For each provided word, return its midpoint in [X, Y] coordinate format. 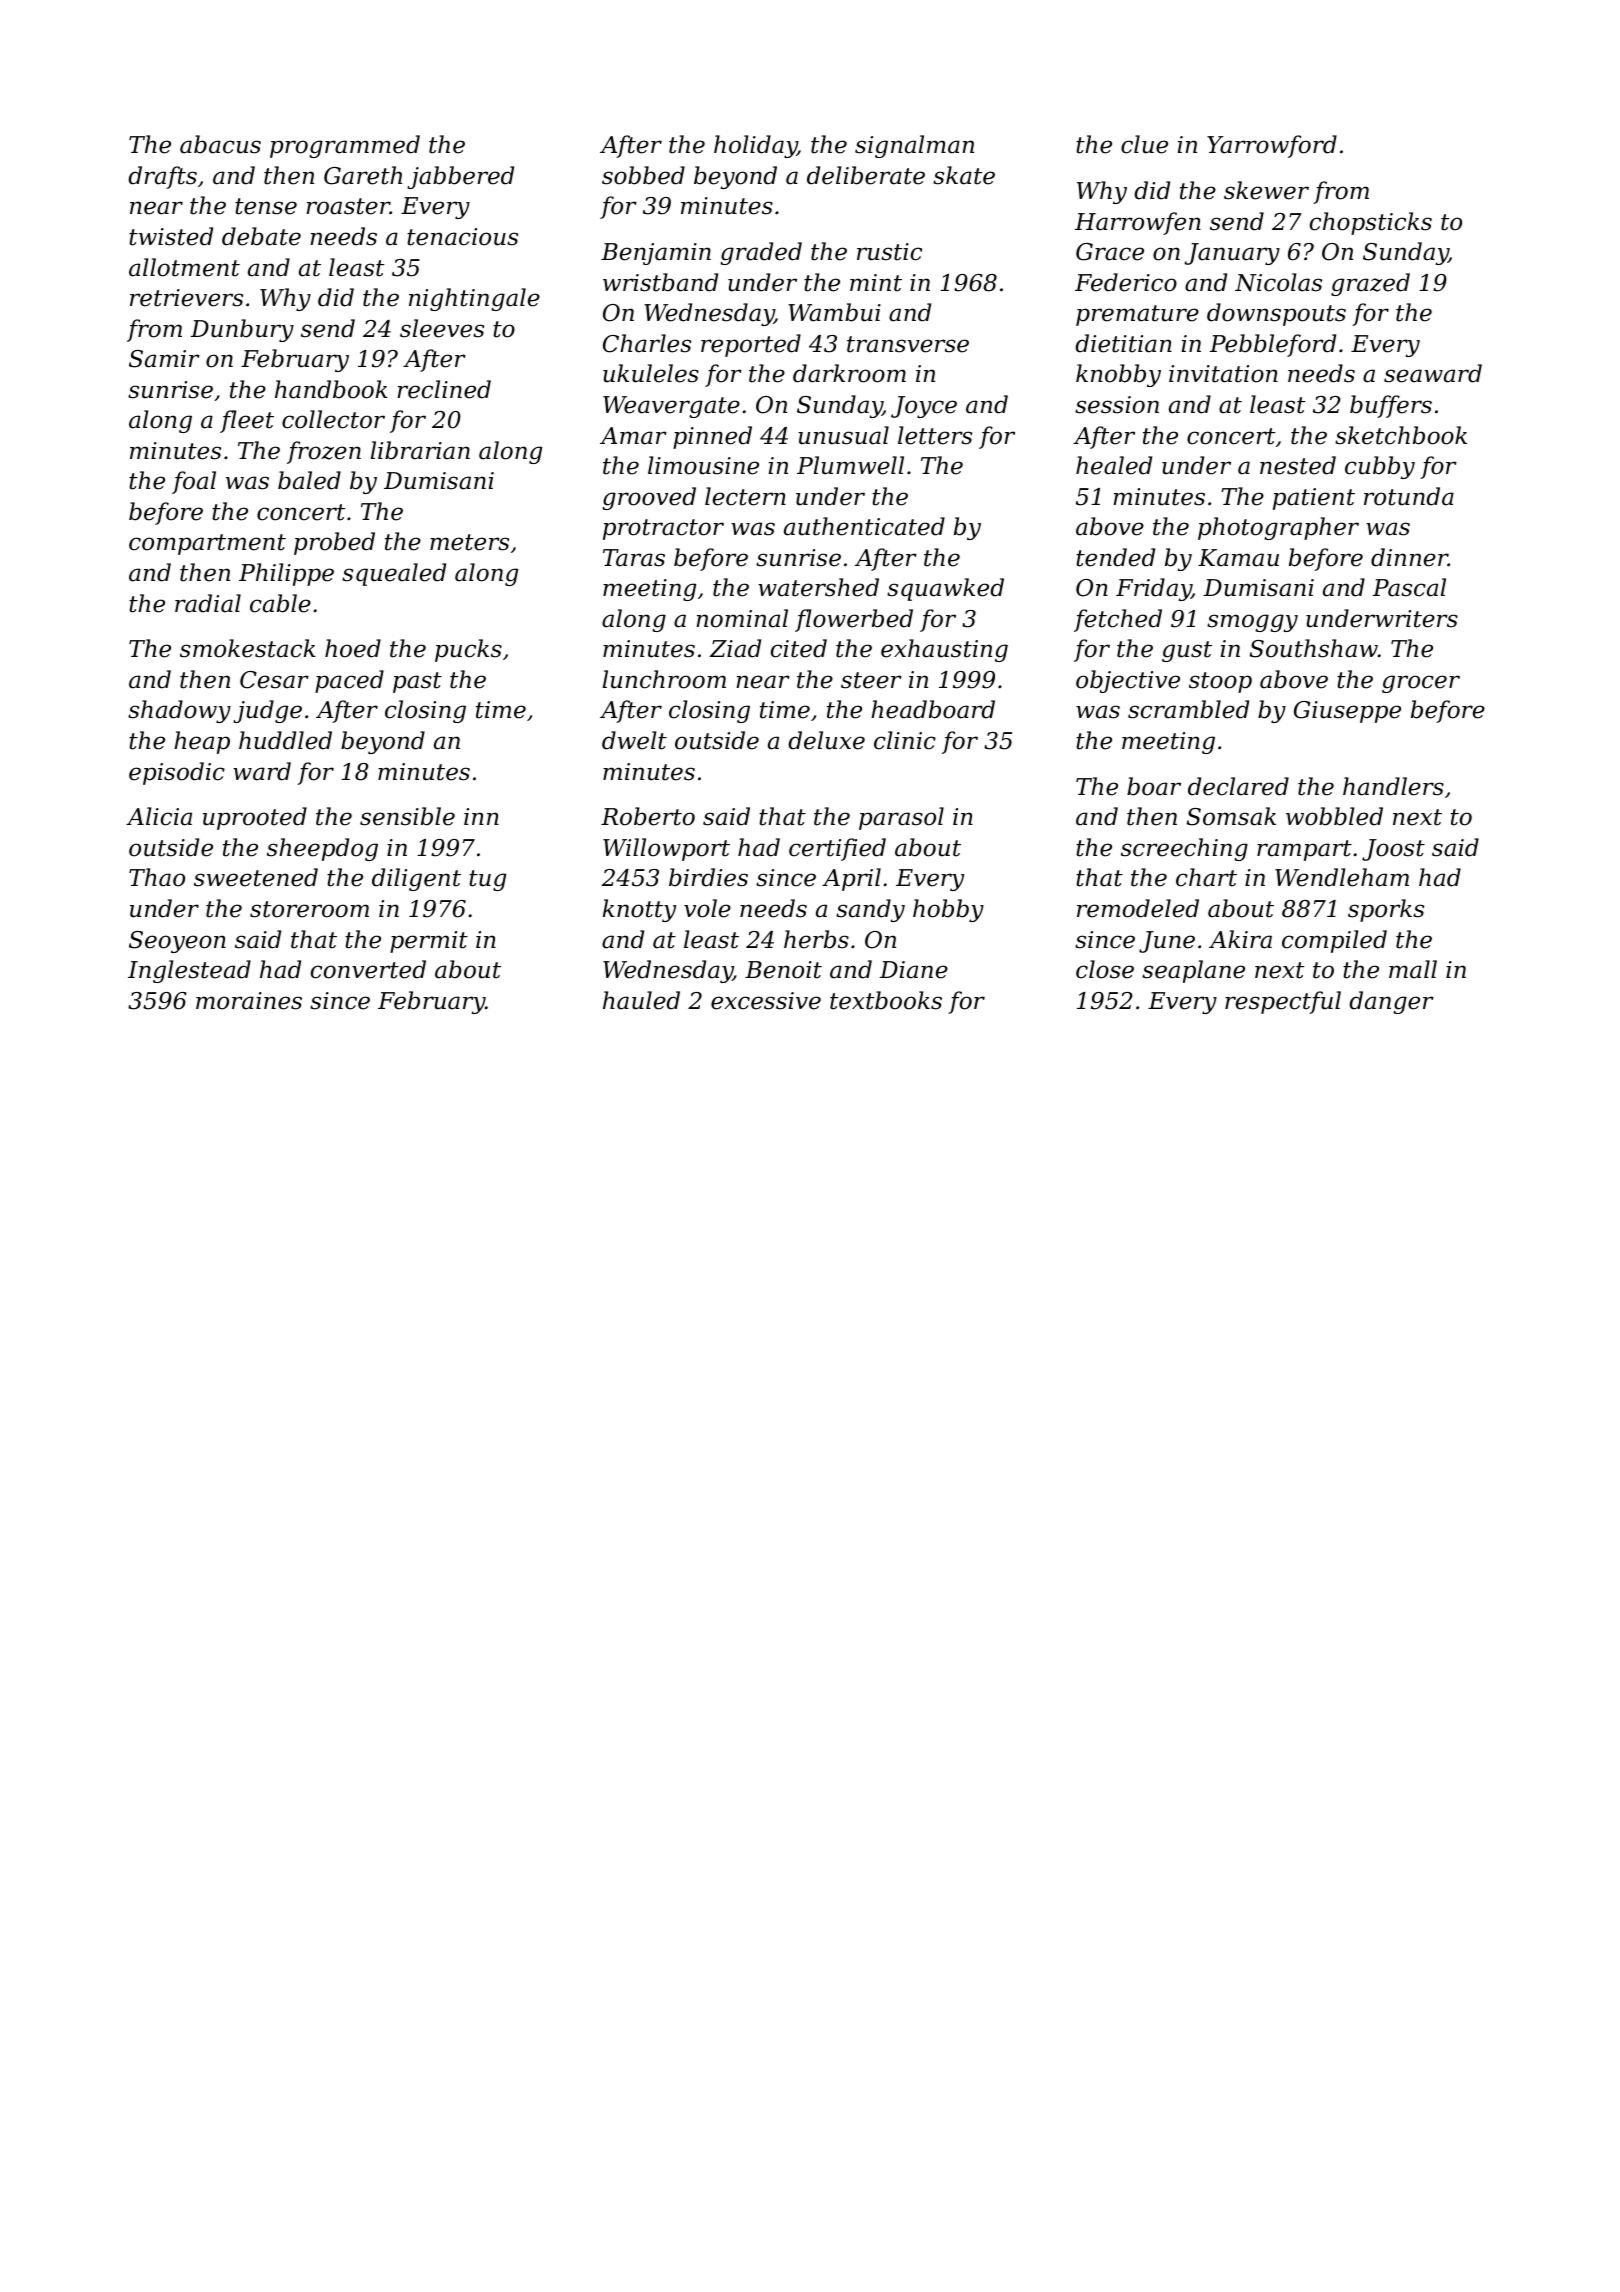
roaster [348, 206]
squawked [945, 589]
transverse [908, 344]
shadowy [179, 711]
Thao [157, 877]
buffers [1391, 406]
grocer [1421, 684]
